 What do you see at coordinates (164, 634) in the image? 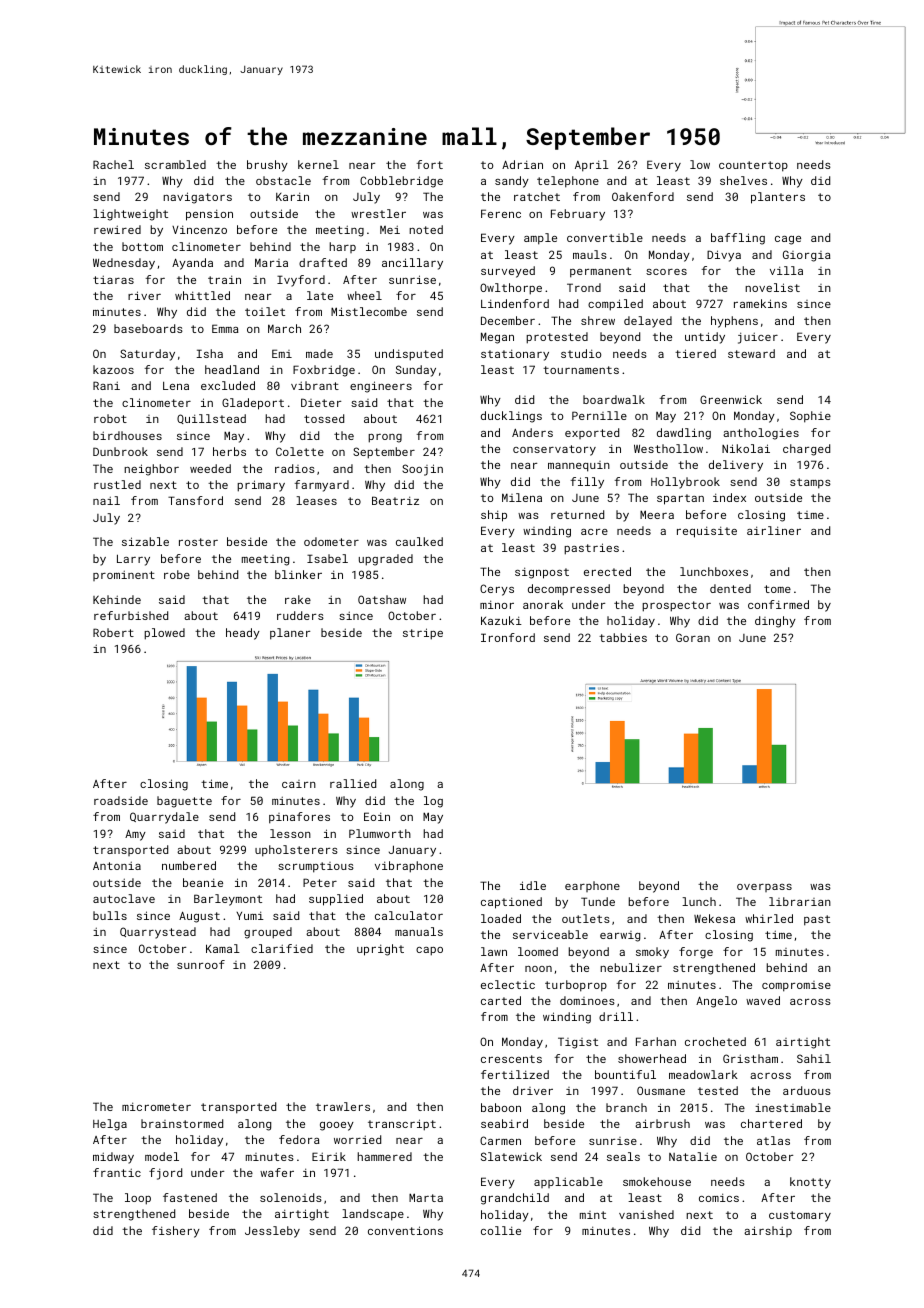
I see `plowed` at bounding box center [164, 634].
